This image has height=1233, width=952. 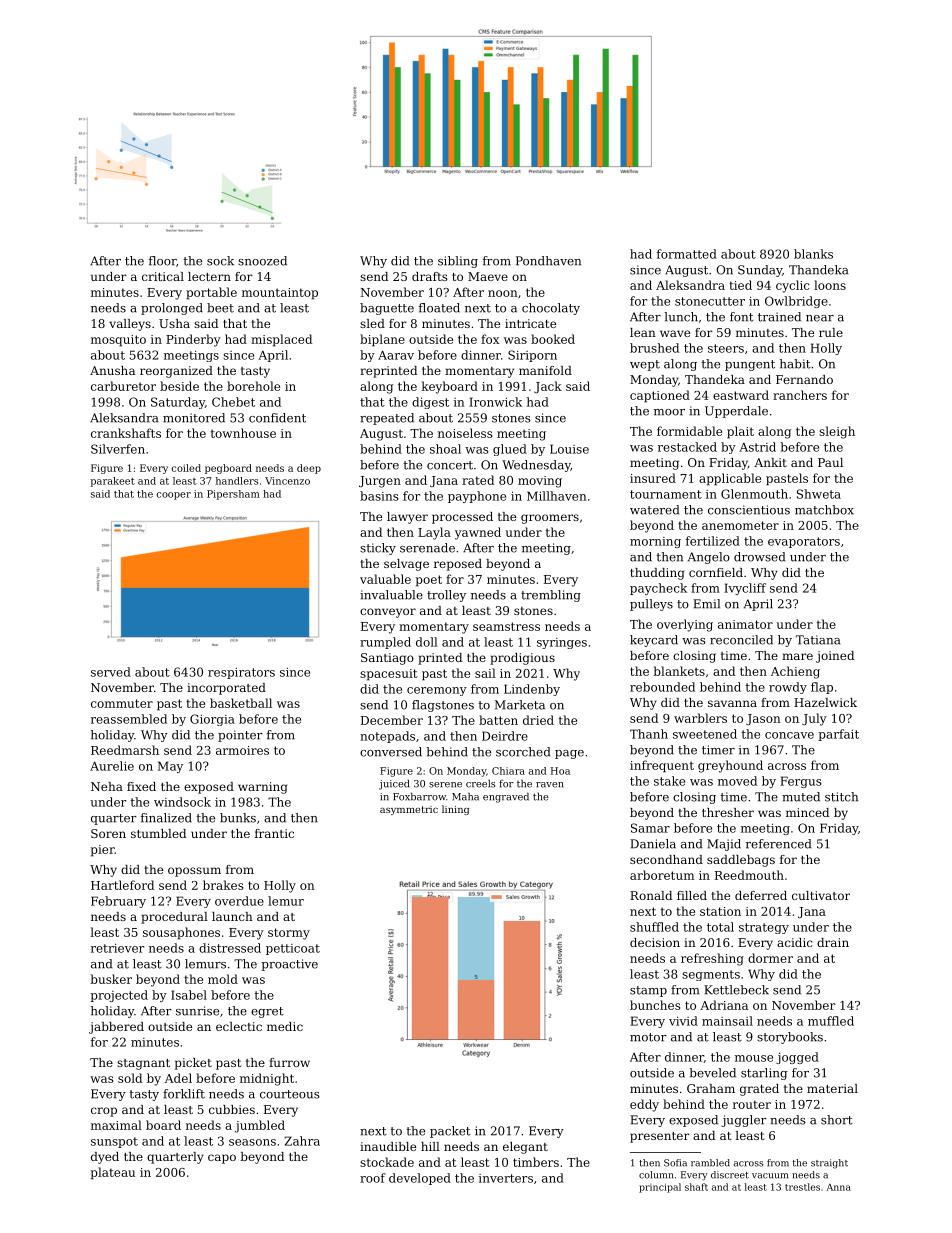 What do you see at coordinates (788, 688) in the image?
I see `rowdy` at bounding box center [788, 688].
